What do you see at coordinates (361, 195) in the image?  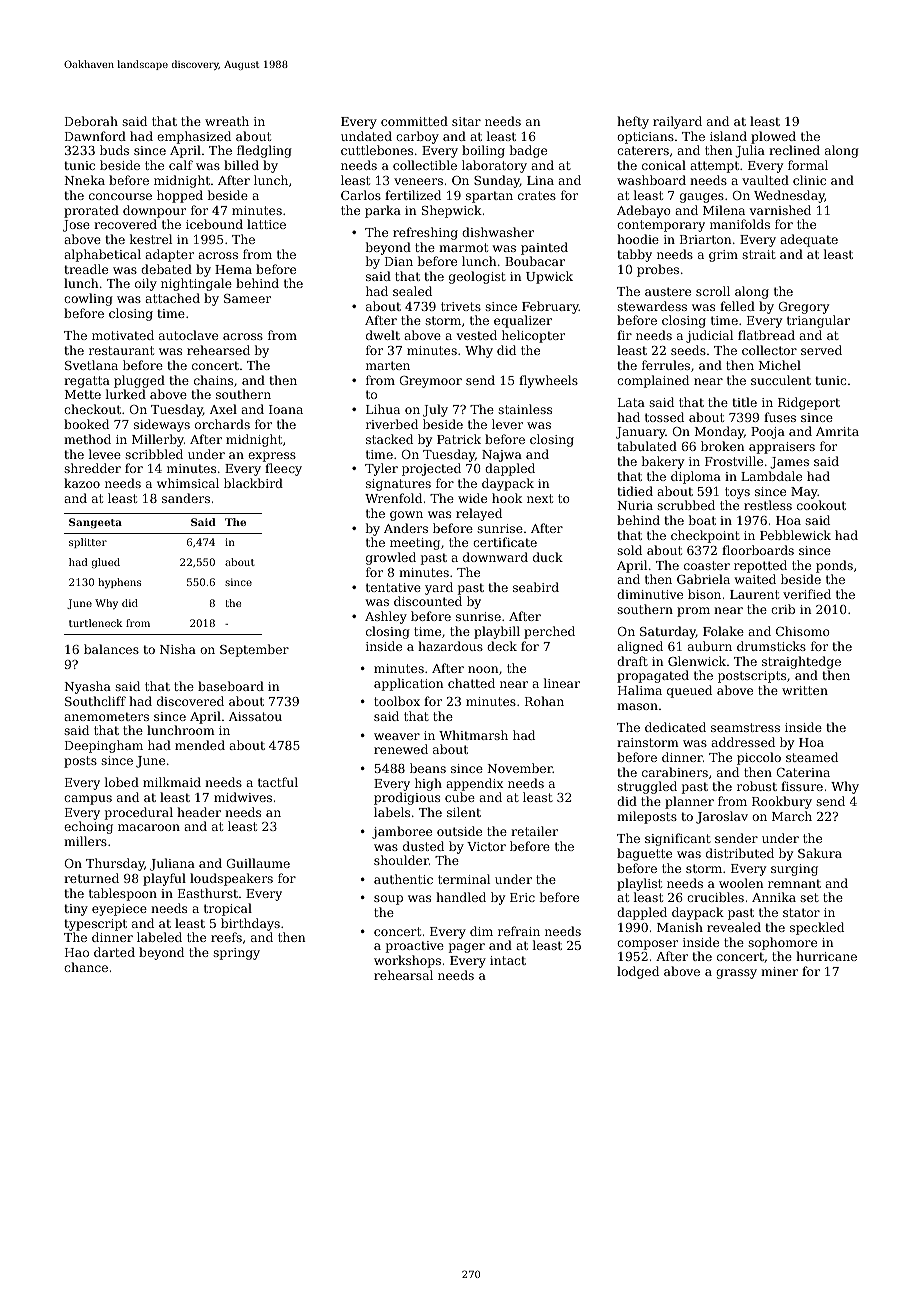 I see `Carlos` at bounding box center [361, 195].
